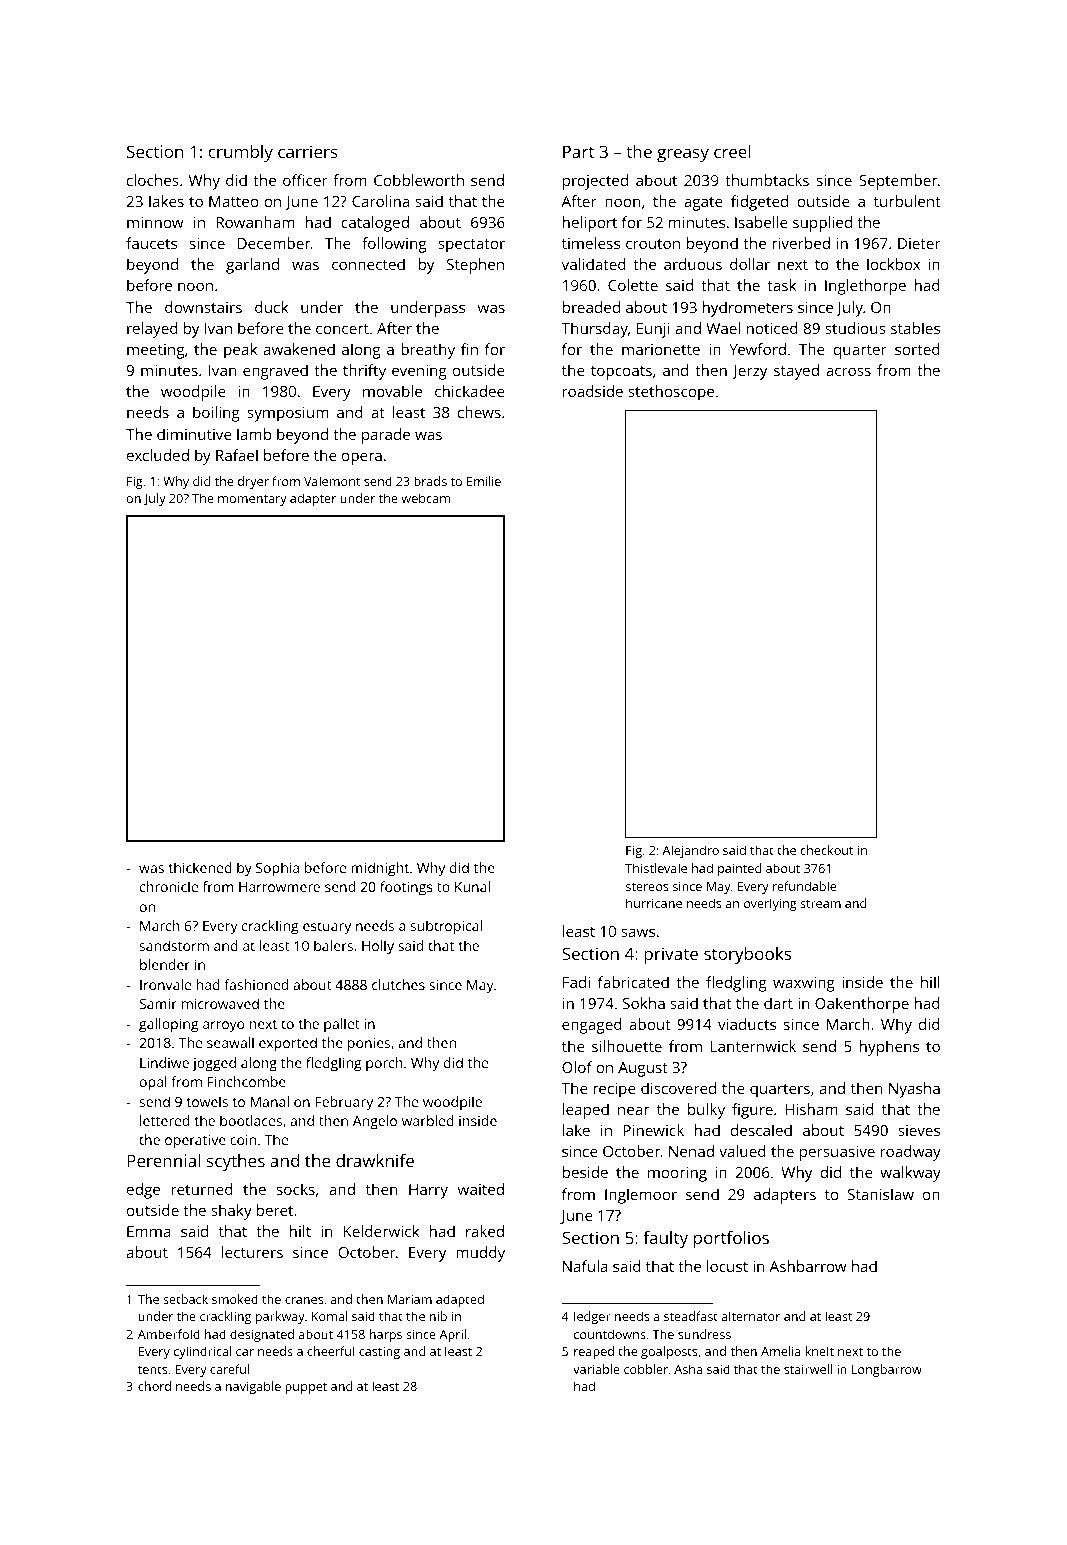  Describe the element at coordinates (826, 850) in the screenshot. I see `checkout` at that location.
